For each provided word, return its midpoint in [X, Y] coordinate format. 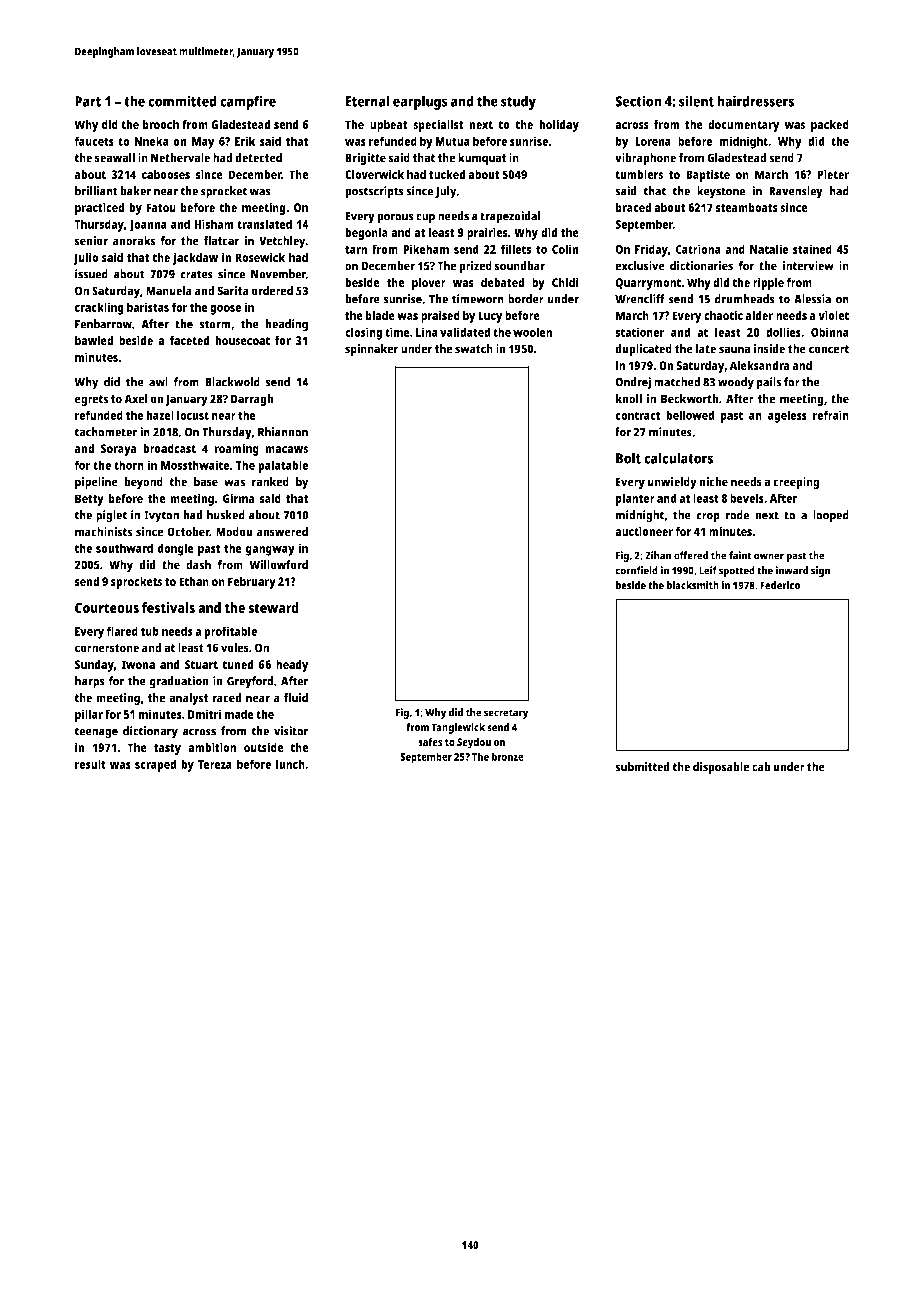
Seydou [474, 743]
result [90, 764]
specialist [438, 125]
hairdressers [755, 101]
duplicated [643, 350]
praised [440, 316]
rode [737, 515]
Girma [239, 498]
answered [282, 532]
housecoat [242, 340]
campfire [248, 102]
